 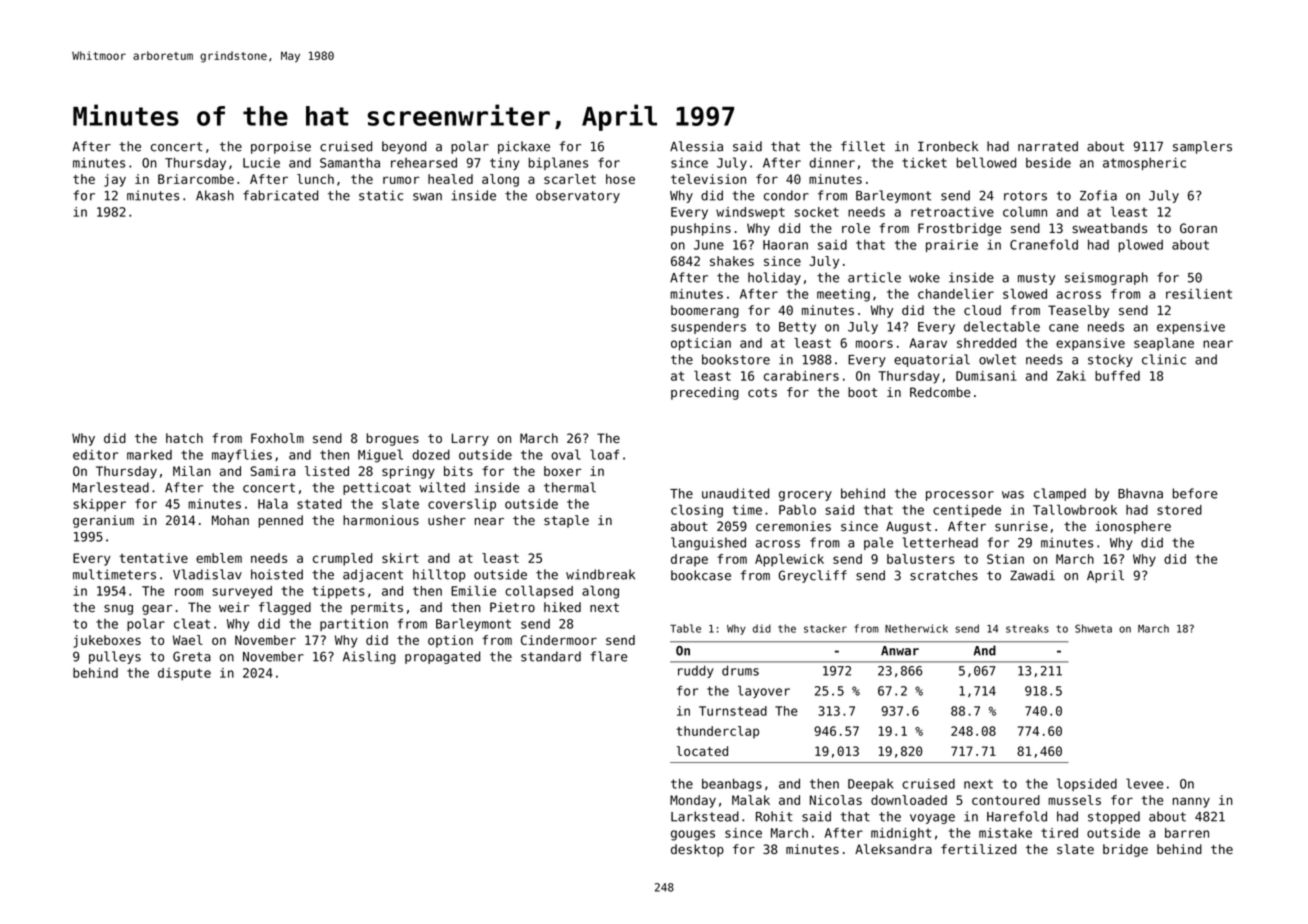 I want to click on preceding, so click(x=705, y=393).
